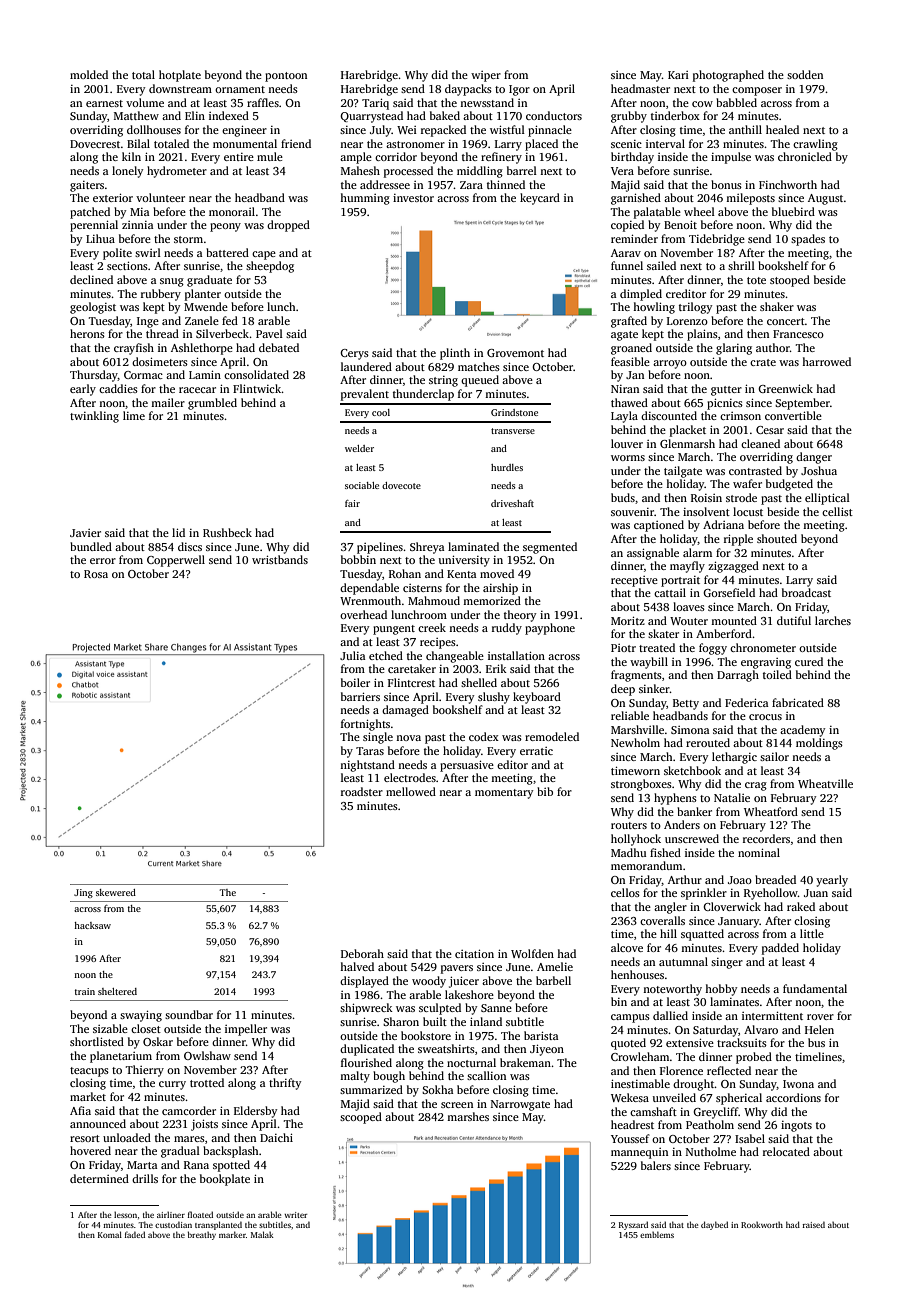  I want to click on dependable, so click(369, 589).
